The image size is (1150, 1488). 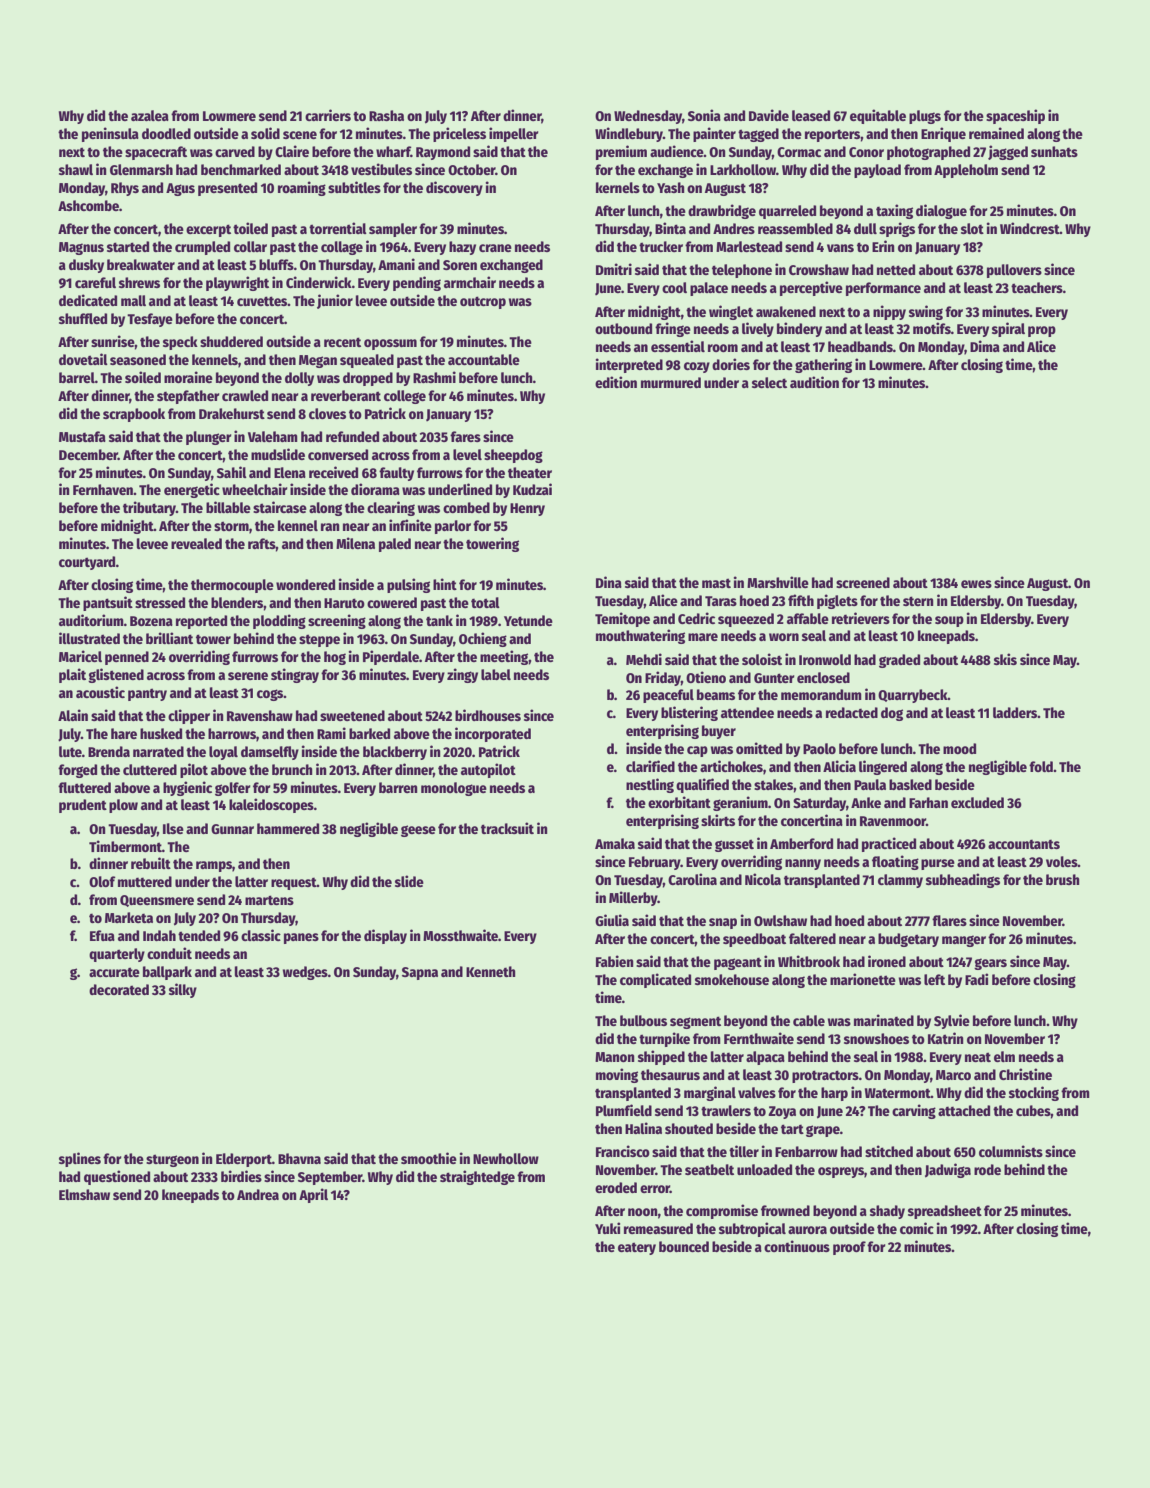 I want to click on silky, so click(x=183, y=990).
